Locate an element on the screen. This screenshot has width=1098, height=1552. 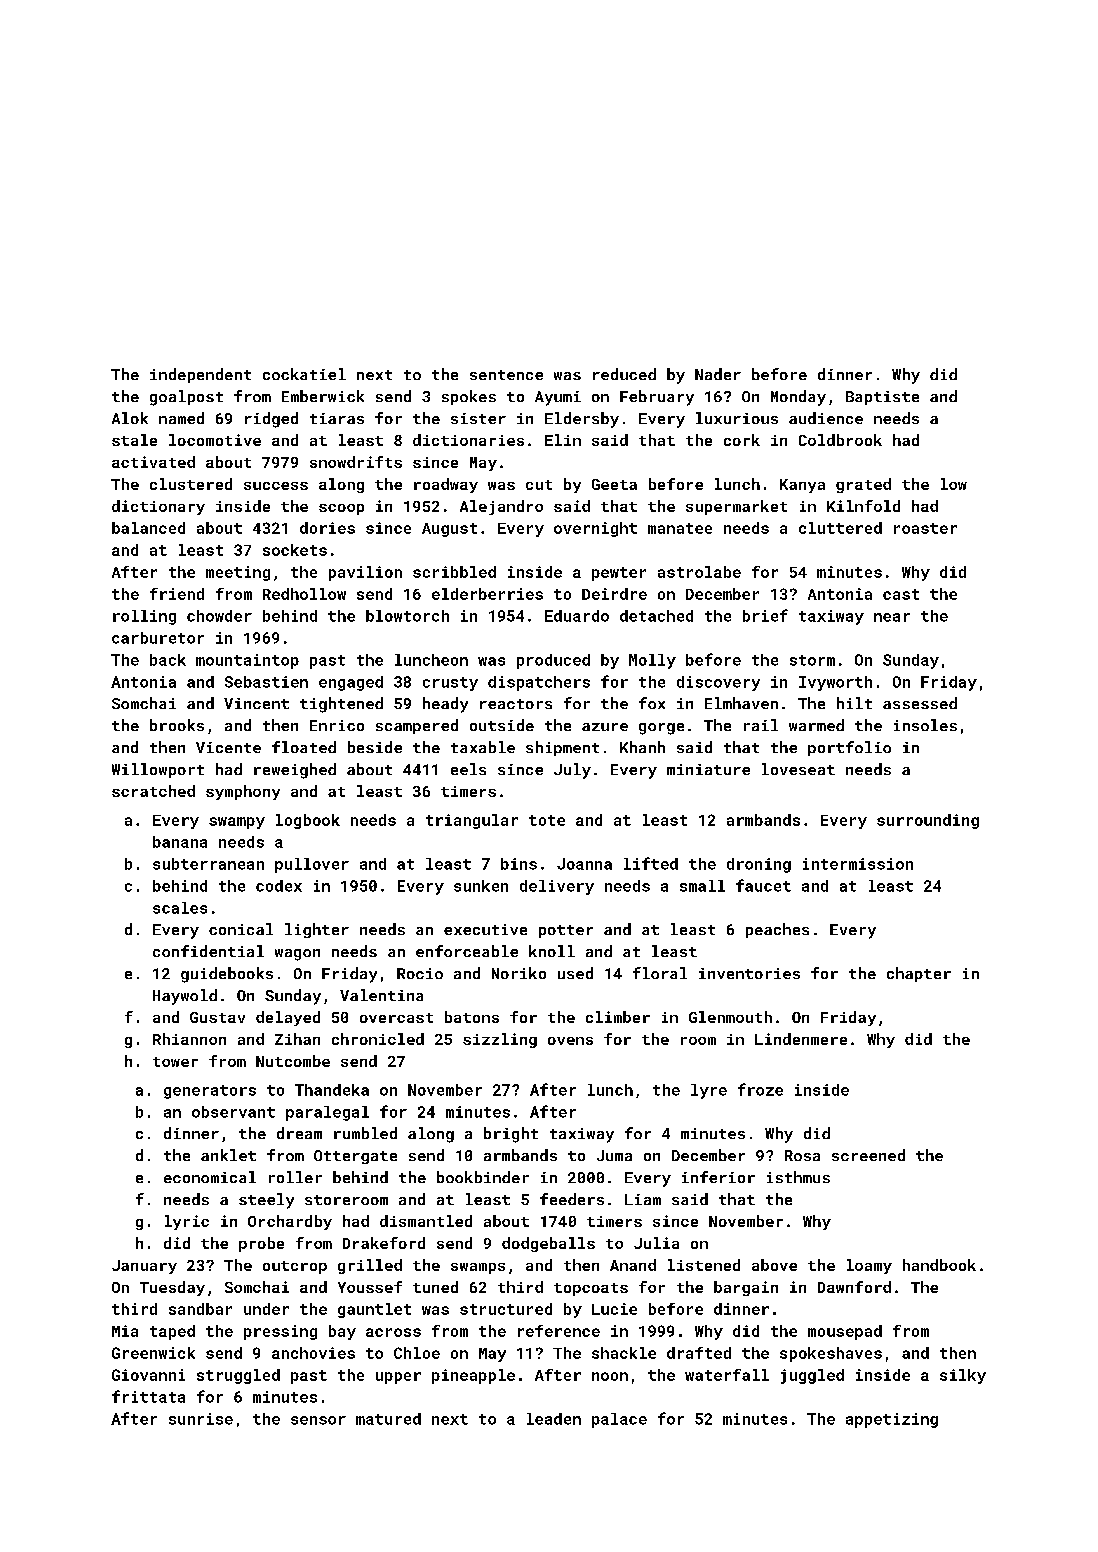
sentence is located at coordinates (506, 375).
